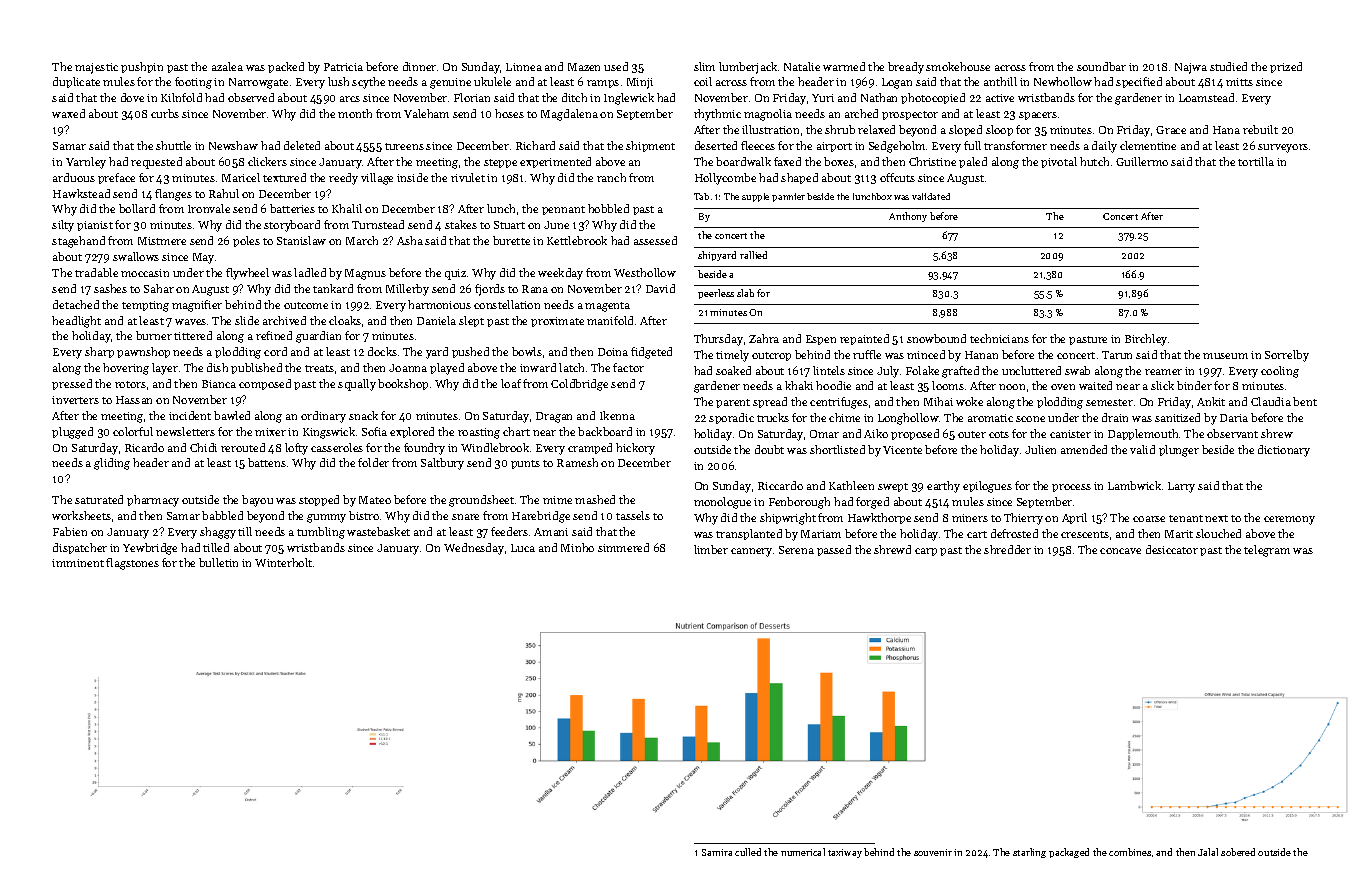 The width and height of the screenshot is (1372, 887). Describe the element at coordinates (1228, 66) in the screenshot. I see `studied` at that location.
